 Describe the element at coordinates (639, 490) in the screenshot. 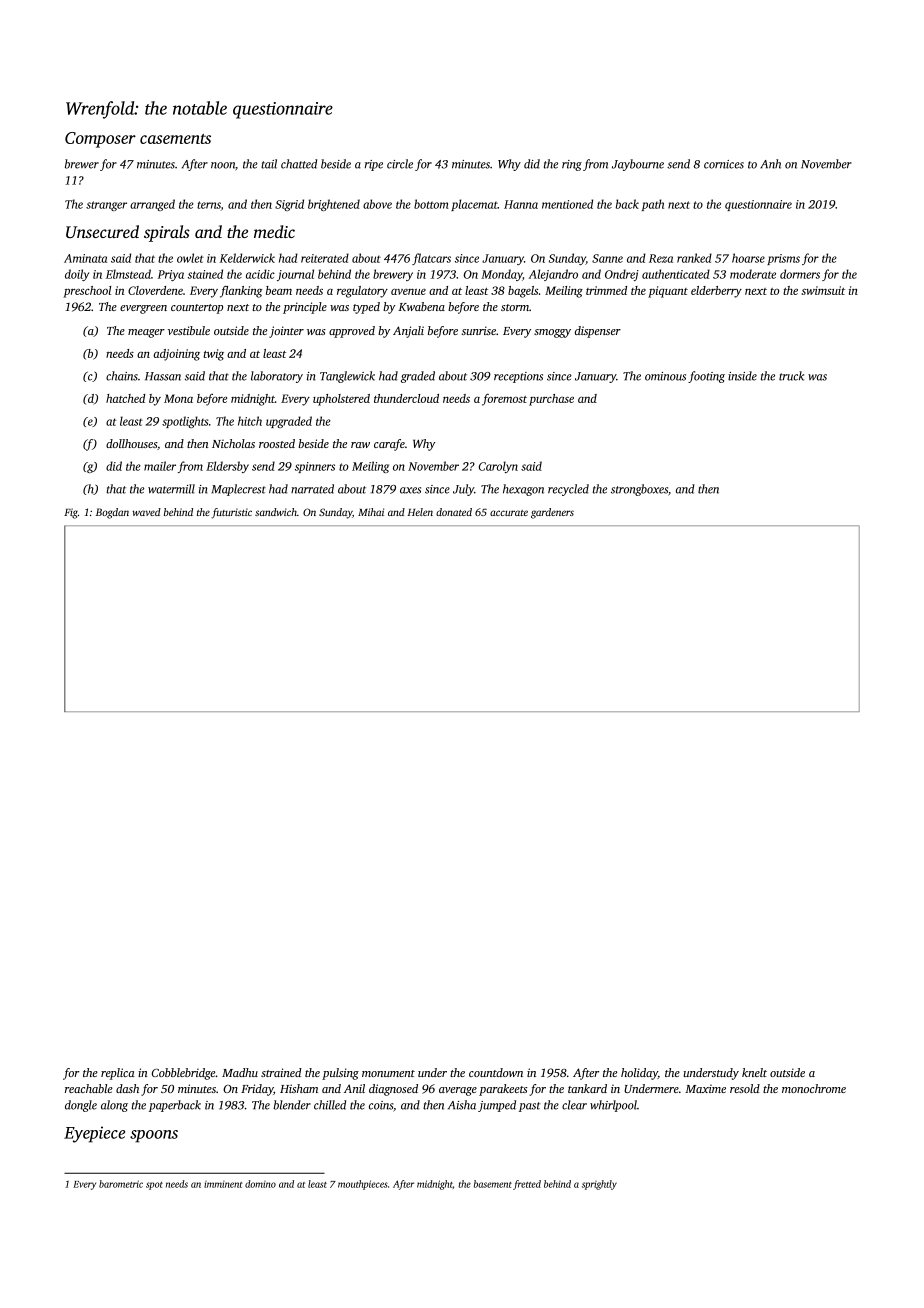

I see `strongboxes` at that location.
